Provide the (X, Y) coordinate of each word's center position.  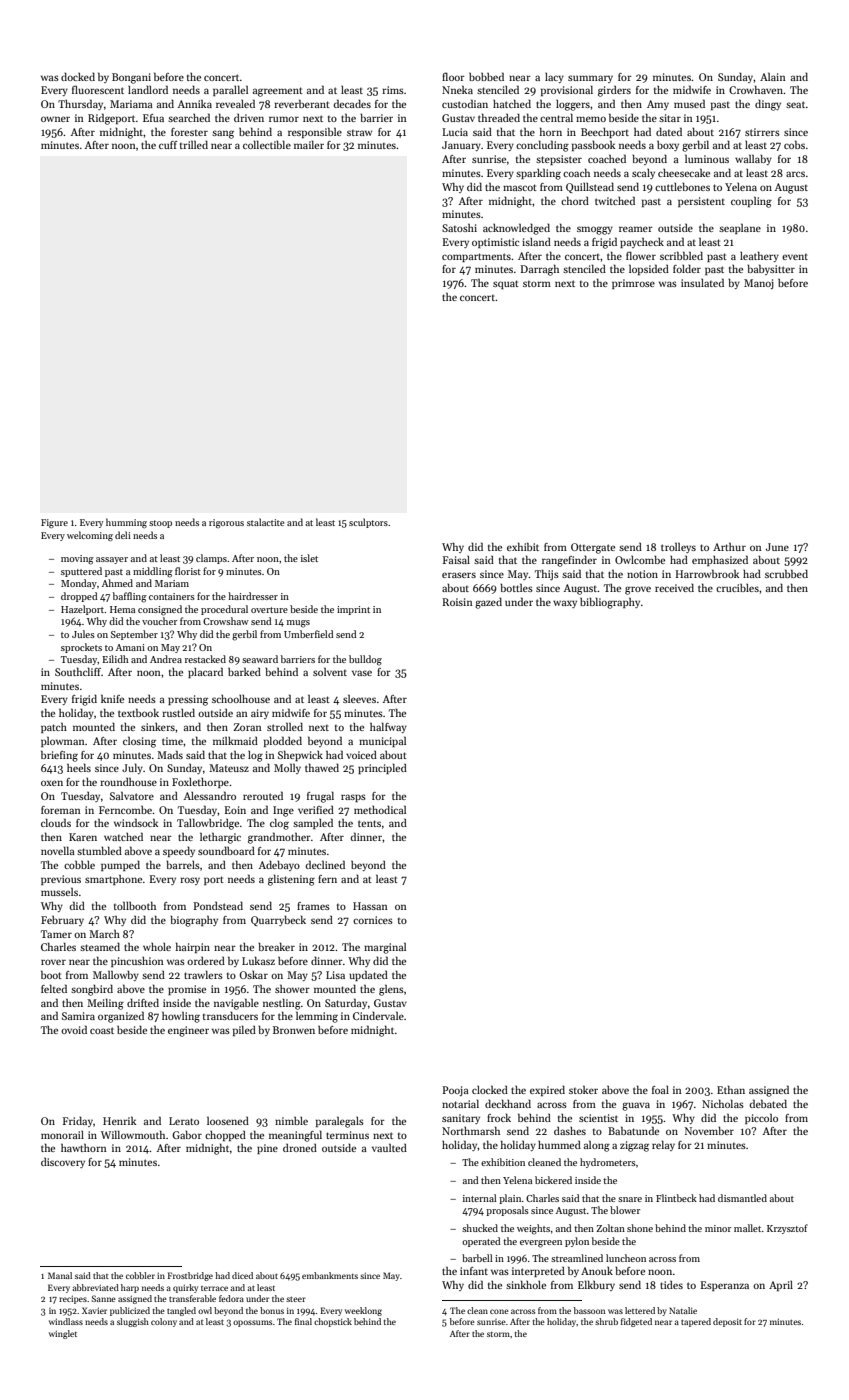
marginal (385, 948)
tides (671, 1284)
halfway (388, 727)
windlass (66, 1321)
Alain (773, 76)
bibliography (610, 603)
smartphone (113, 879)
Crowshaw (226, 621)
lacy (554, 78)
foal (660, 1090)
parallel (230, 90)
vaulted (389, 1147)
